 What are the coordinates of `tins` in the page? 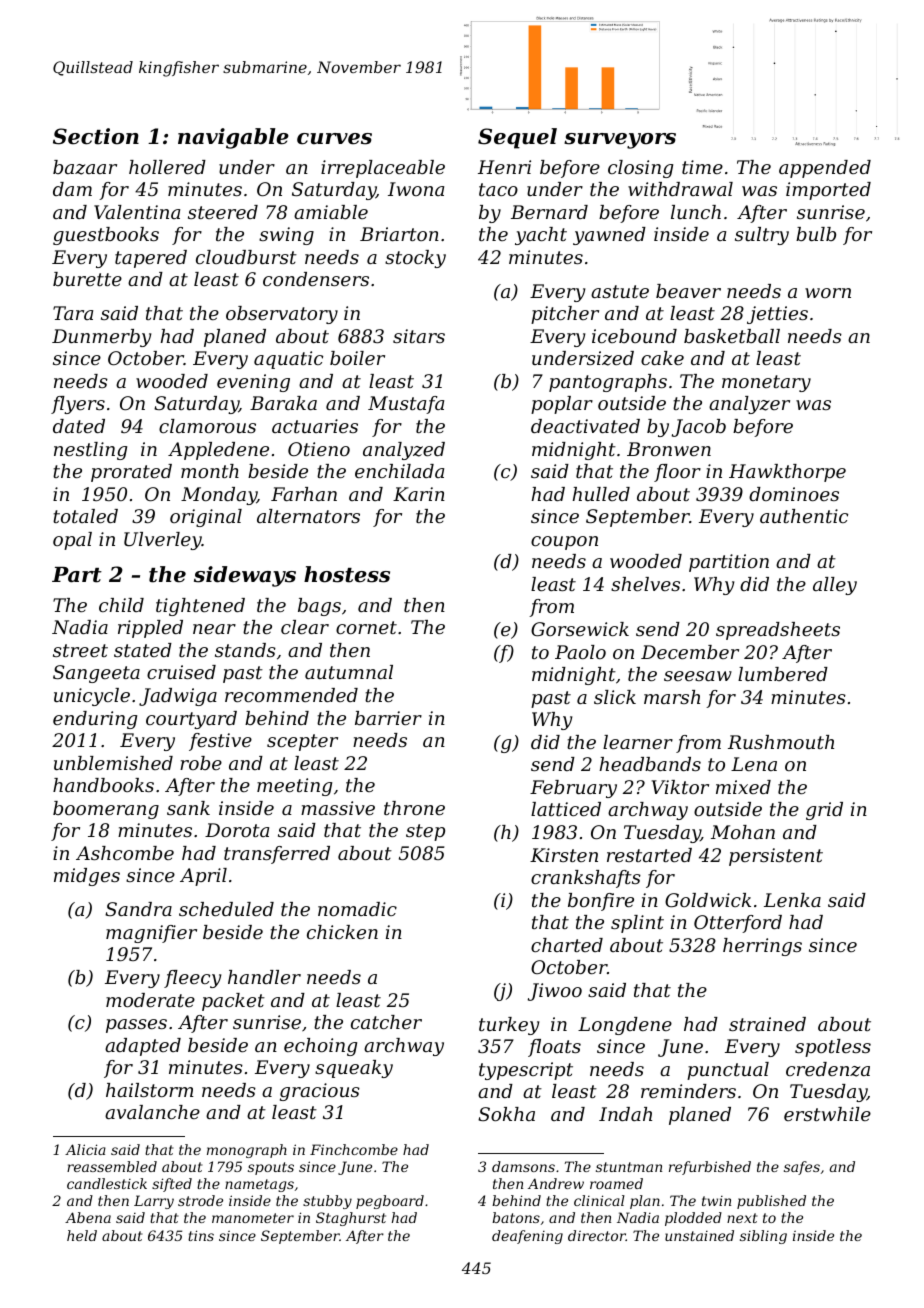 It's located at (201, 1235).
